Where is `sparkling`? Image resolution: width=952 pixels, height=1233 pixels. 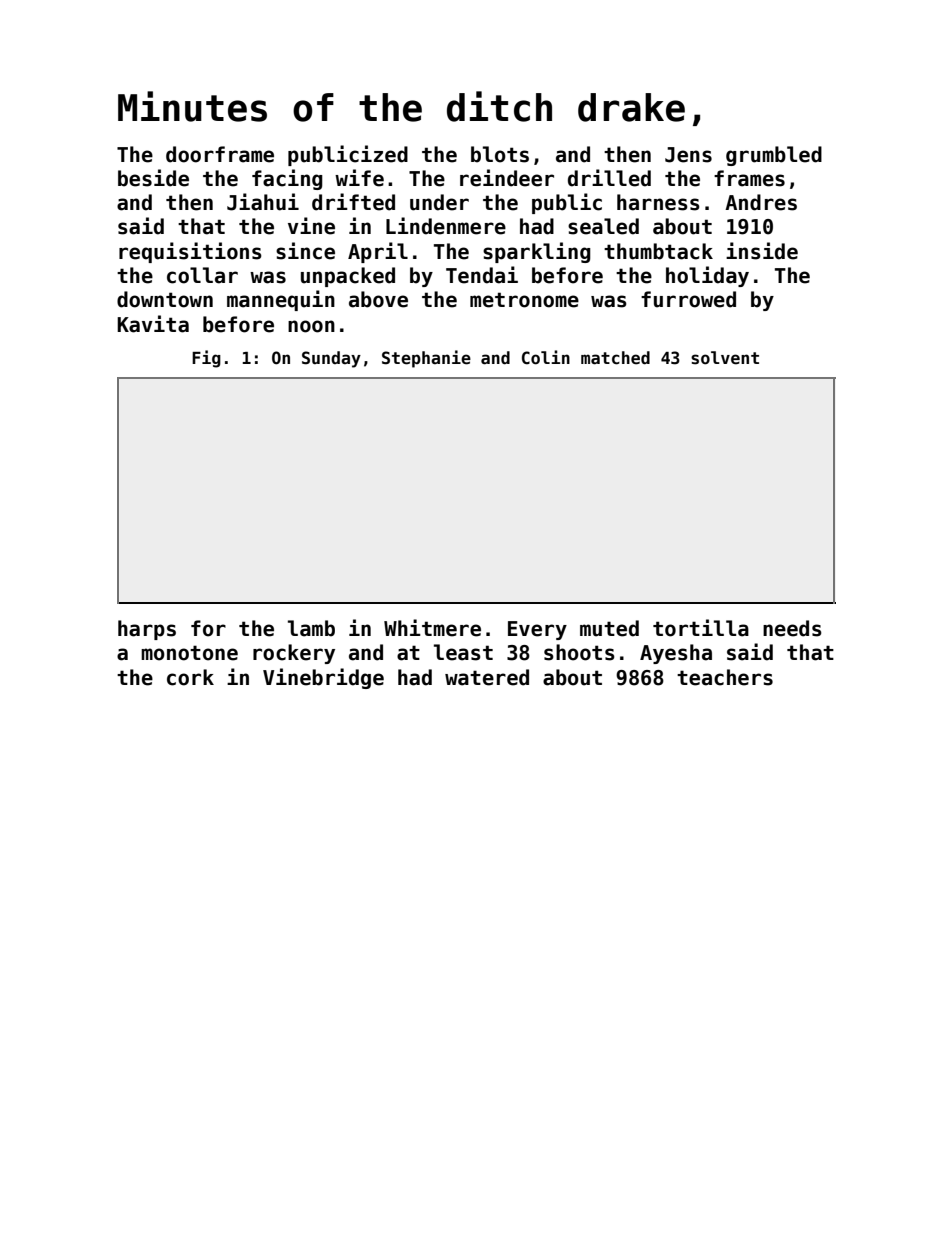 sparkling is located at coordinates (537, 252).
